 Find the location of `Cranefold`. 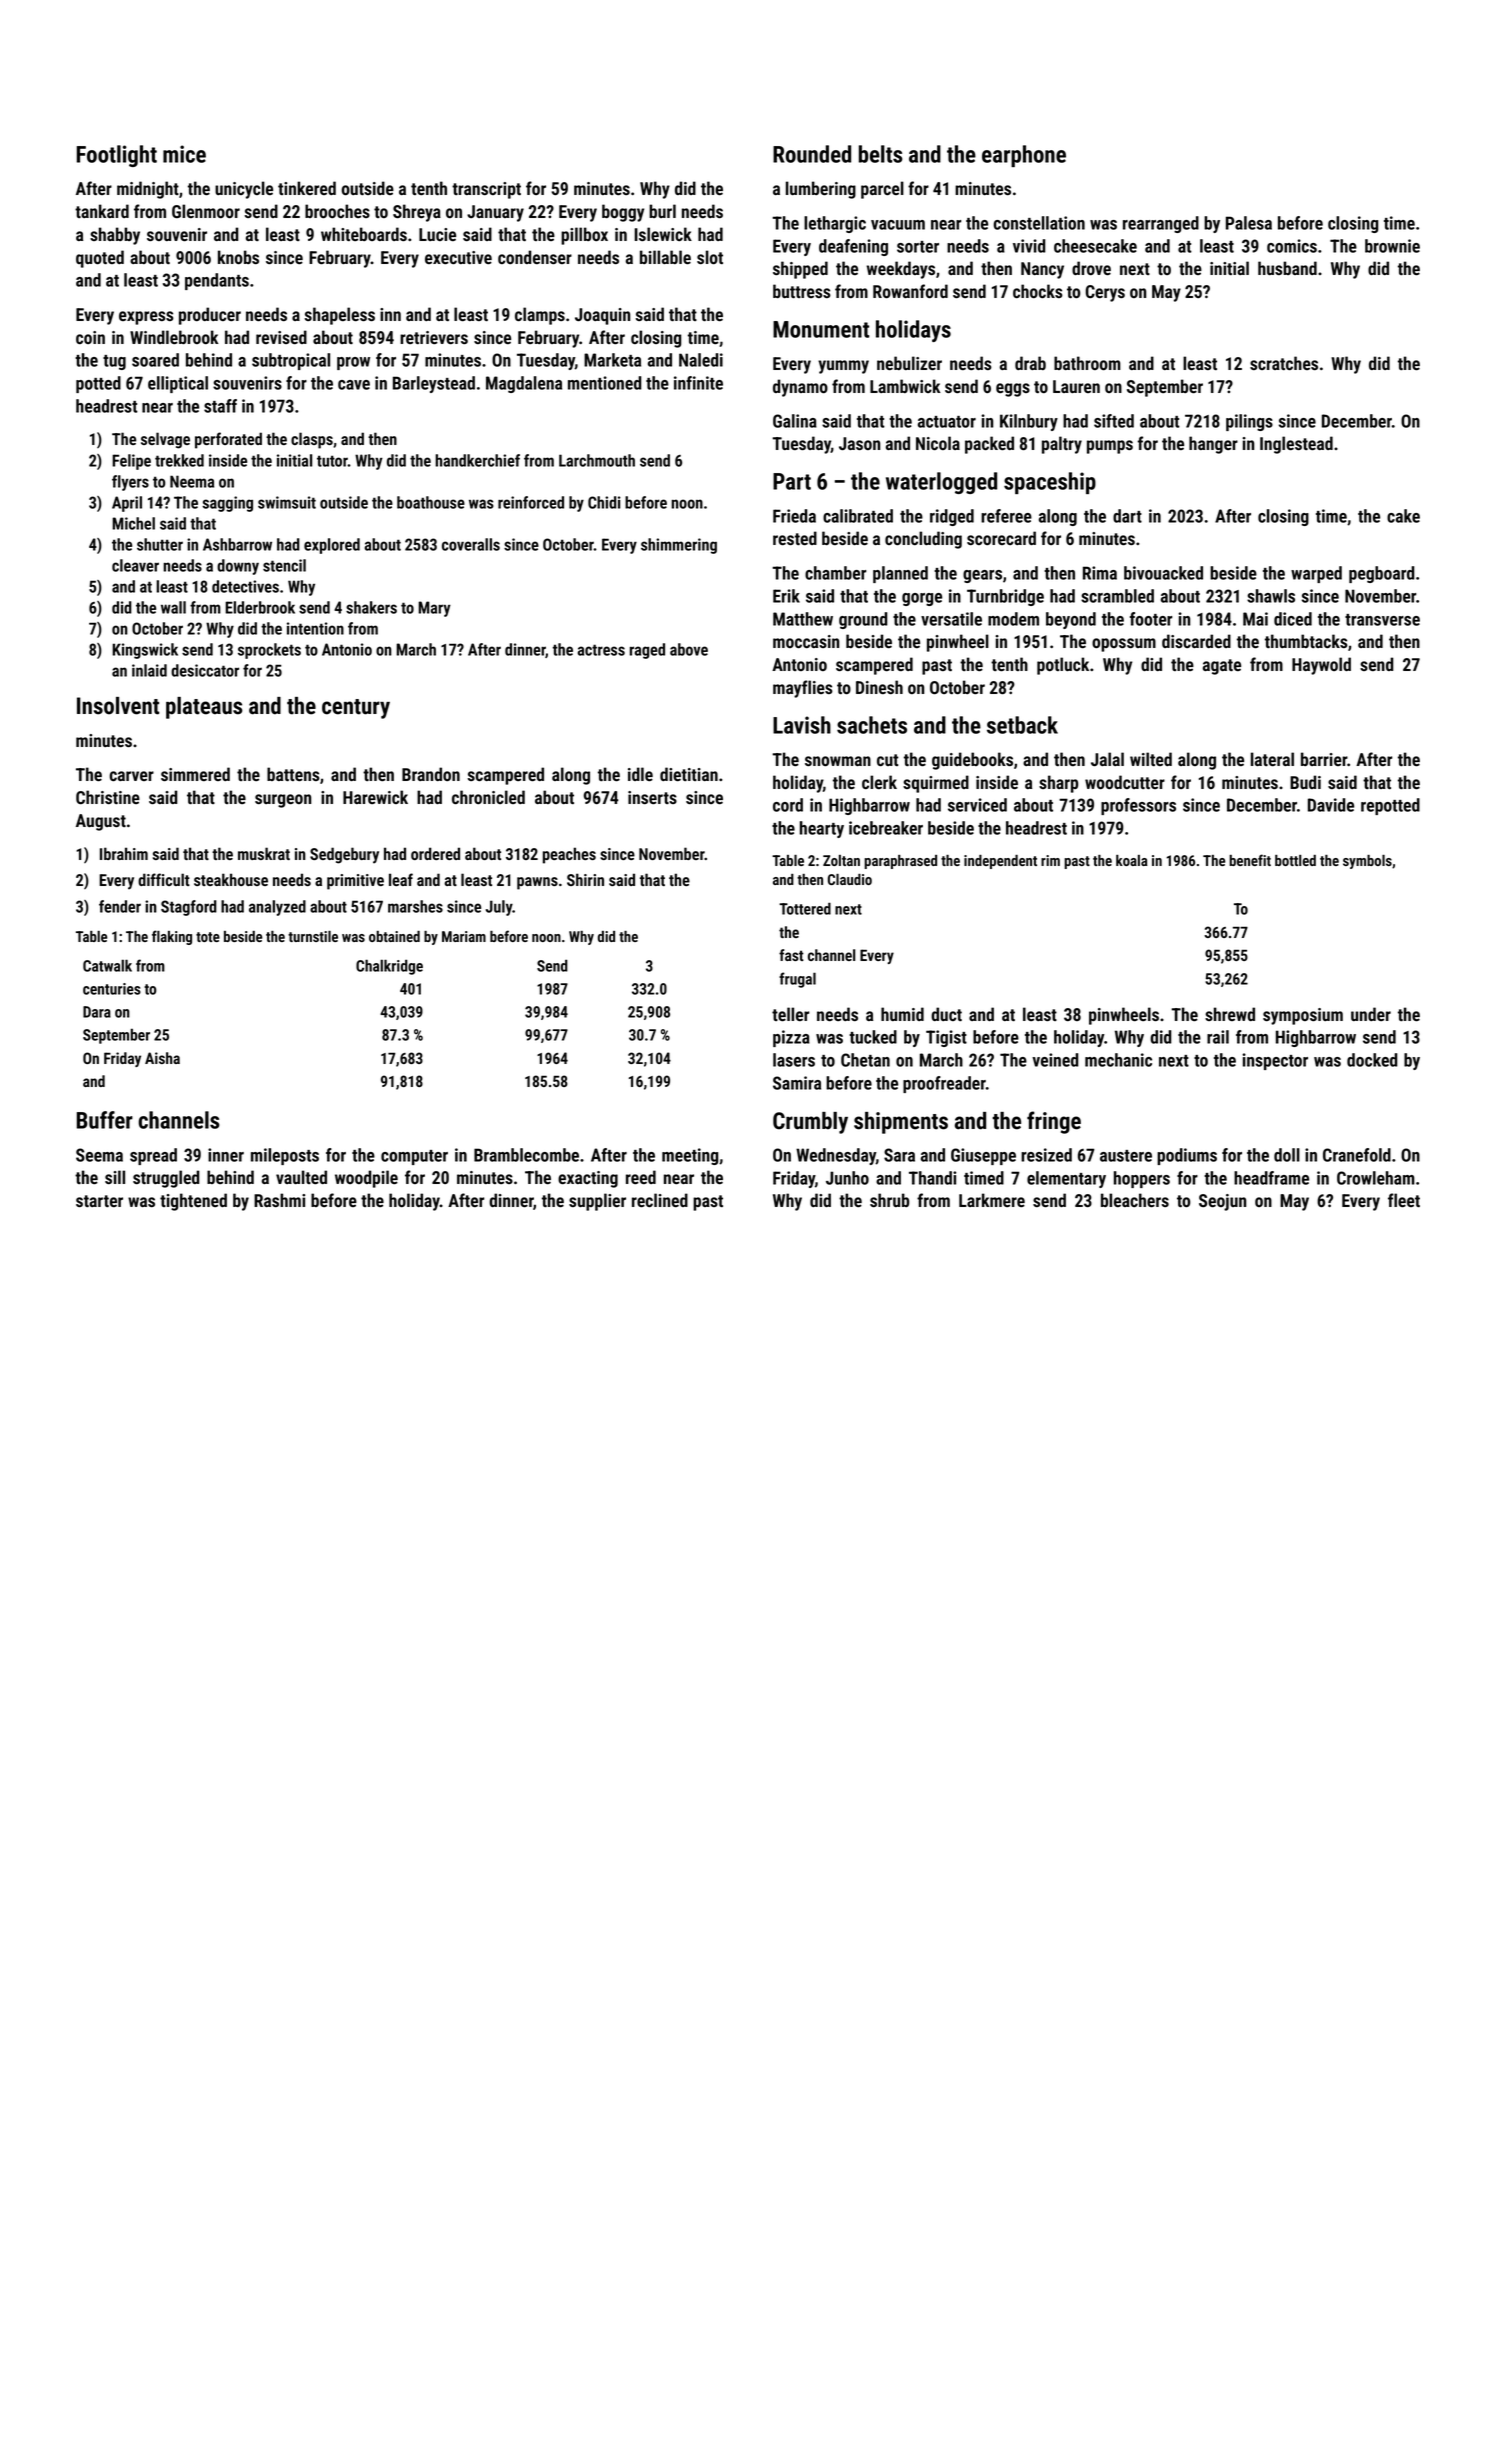

Cranefold is located at coordinates (1357, 1155).
